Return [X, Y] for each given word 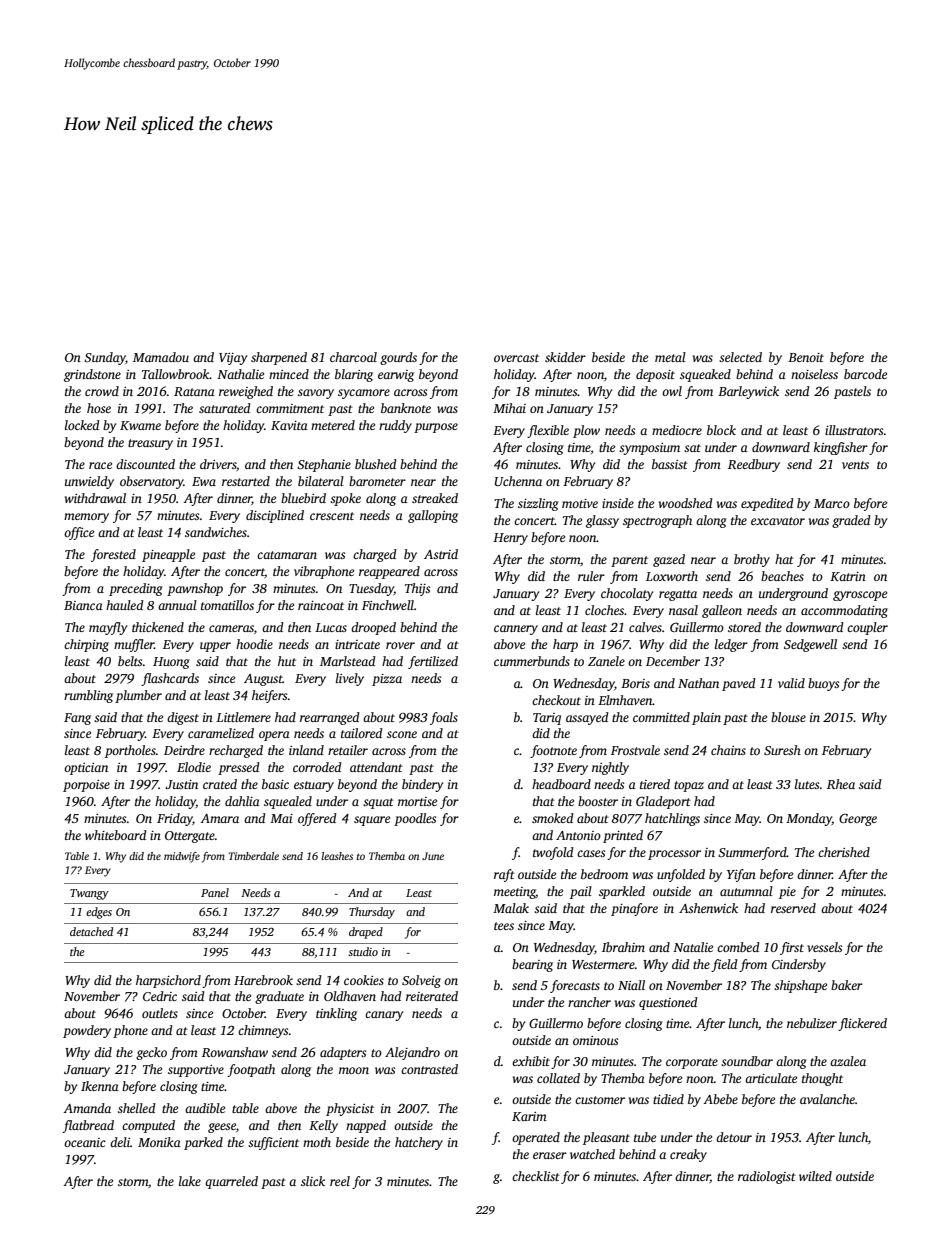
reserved [793, 908]
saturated [225, 408]
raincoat [321, 605]
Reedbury [754, 465]
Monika [159, 1142]
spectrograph [657, 521]
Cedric [160, 996]
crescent [332, 516]
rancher [589, 1002]
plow [586, 431]
